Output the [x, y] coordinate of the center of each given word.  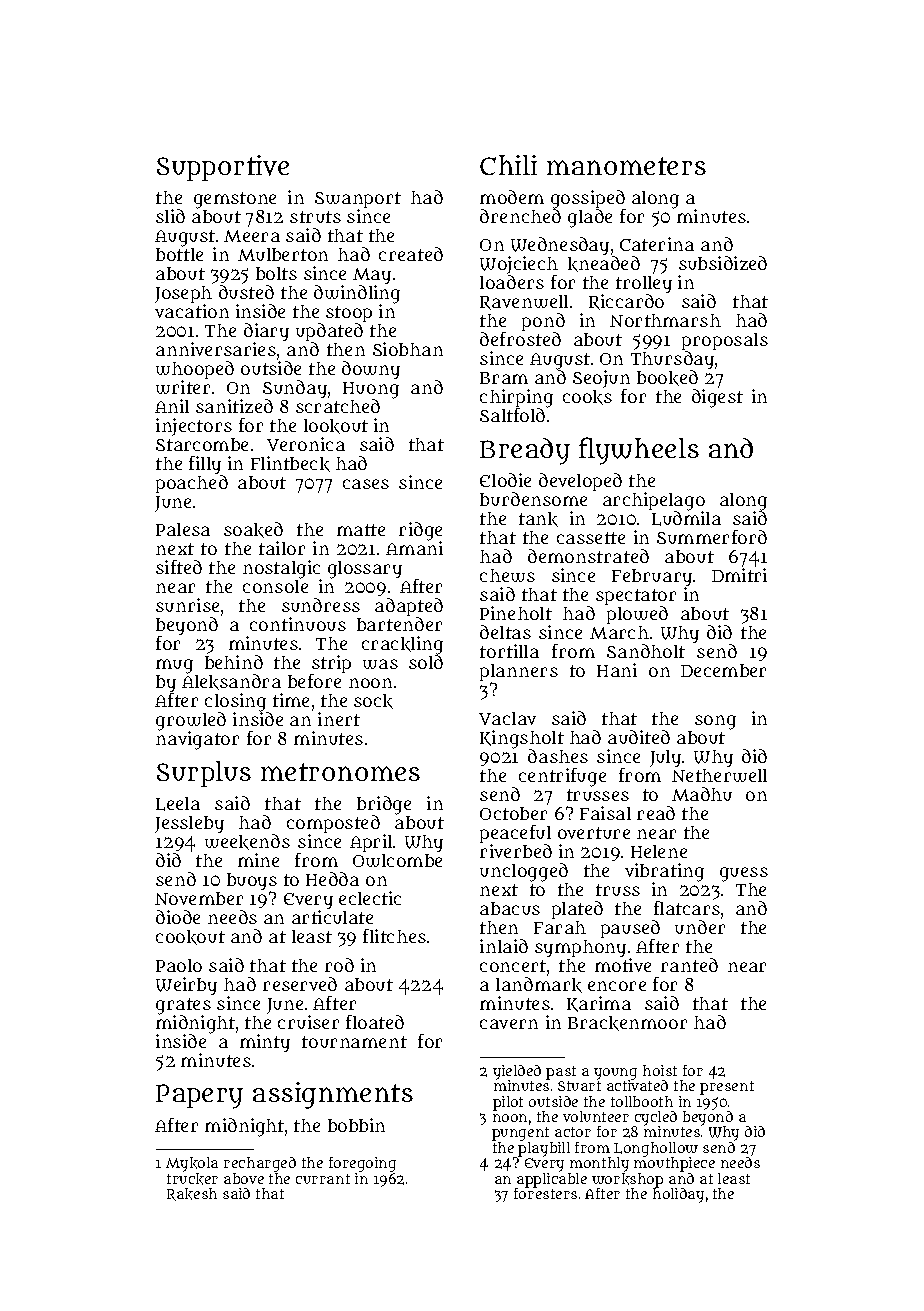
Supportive [223, 168]
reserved [300, 984]
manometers [626, 166]
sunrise [187, 605]
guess [744, 874]
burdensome [533, 499]
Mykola [192, 1164]
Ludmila [686, 519]
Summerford [712, 537]
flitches [394, 936]
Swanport [358, 200]
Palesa [183, 529]
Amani [414, 548]
